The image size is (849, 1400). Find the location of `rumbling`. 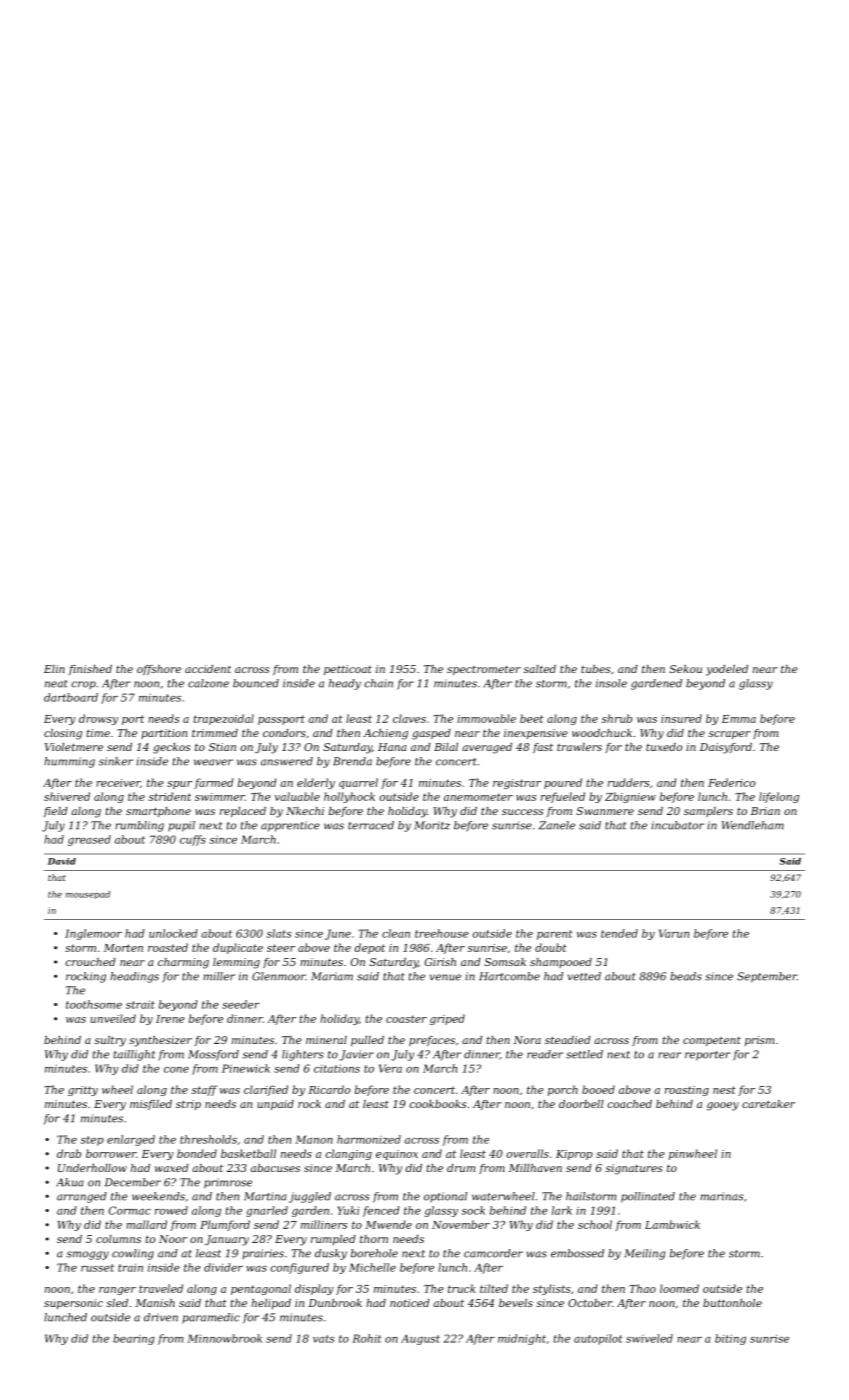

rumbling is located at coordinates (139, 826).
